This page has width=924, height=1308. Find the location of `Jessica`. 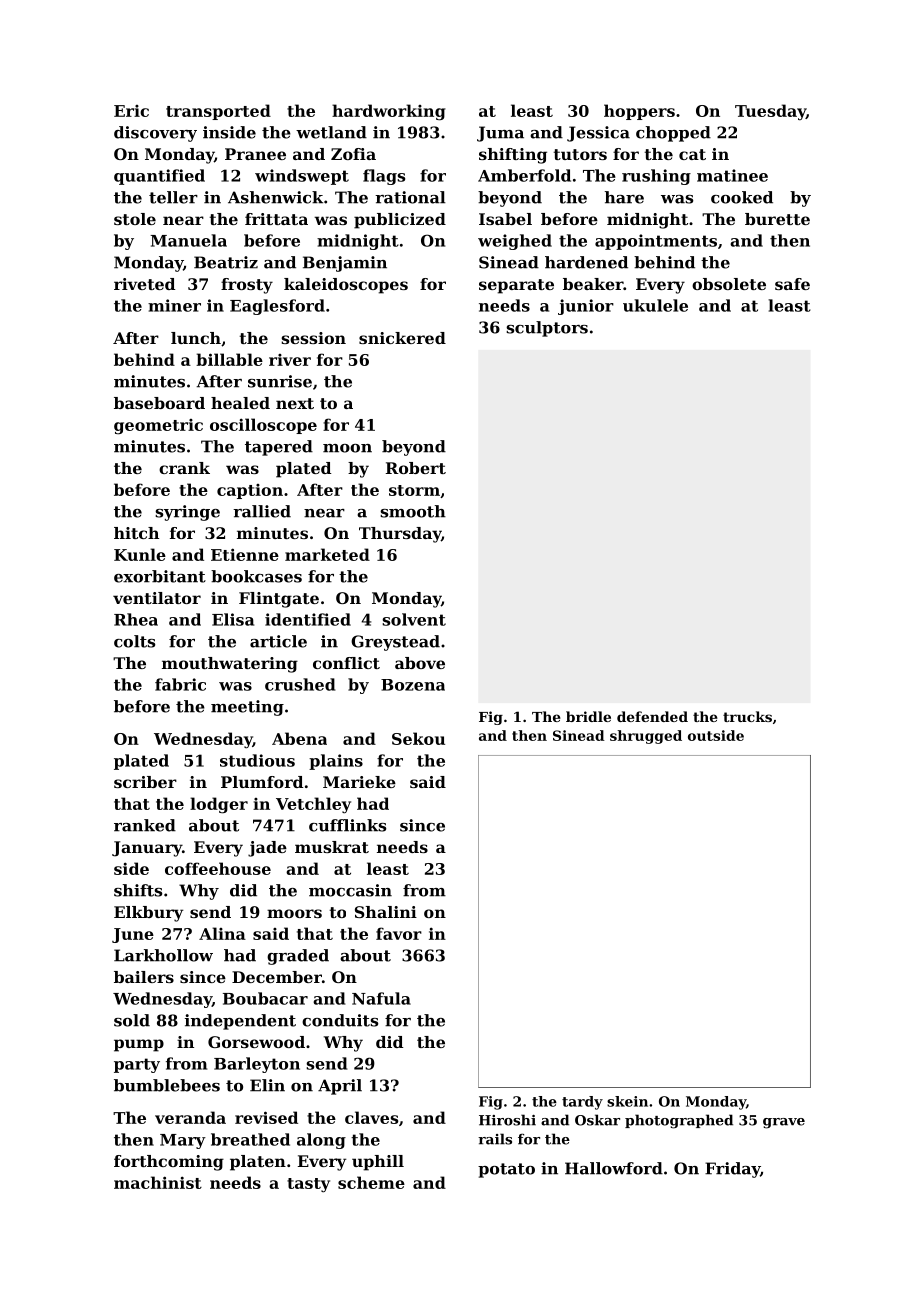

Jessica is located at coordinates (598, 134).
